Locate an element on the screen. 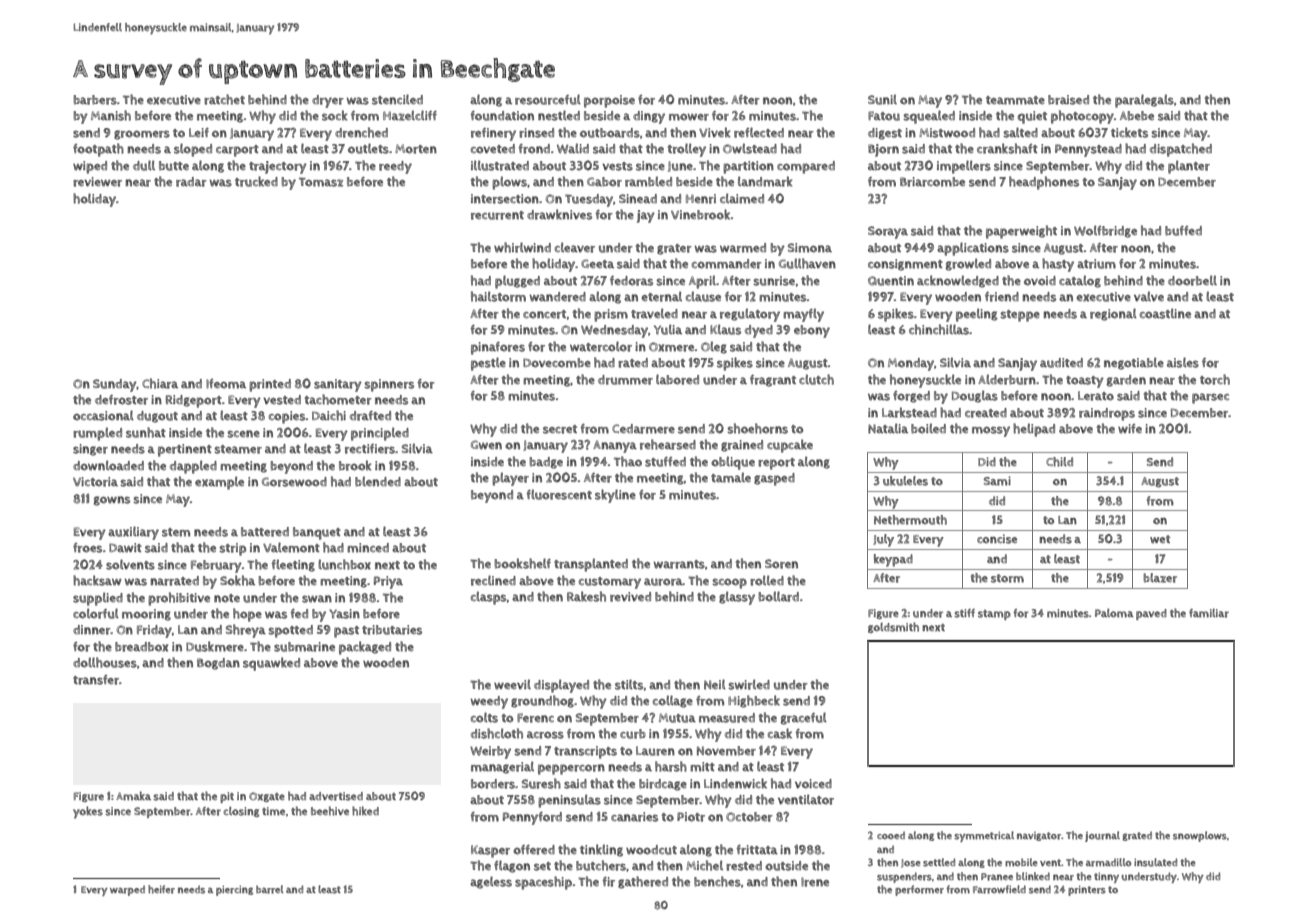 The height and width of the screenshot is (924, 1308). Leif is located at coordinates (199, 132).
